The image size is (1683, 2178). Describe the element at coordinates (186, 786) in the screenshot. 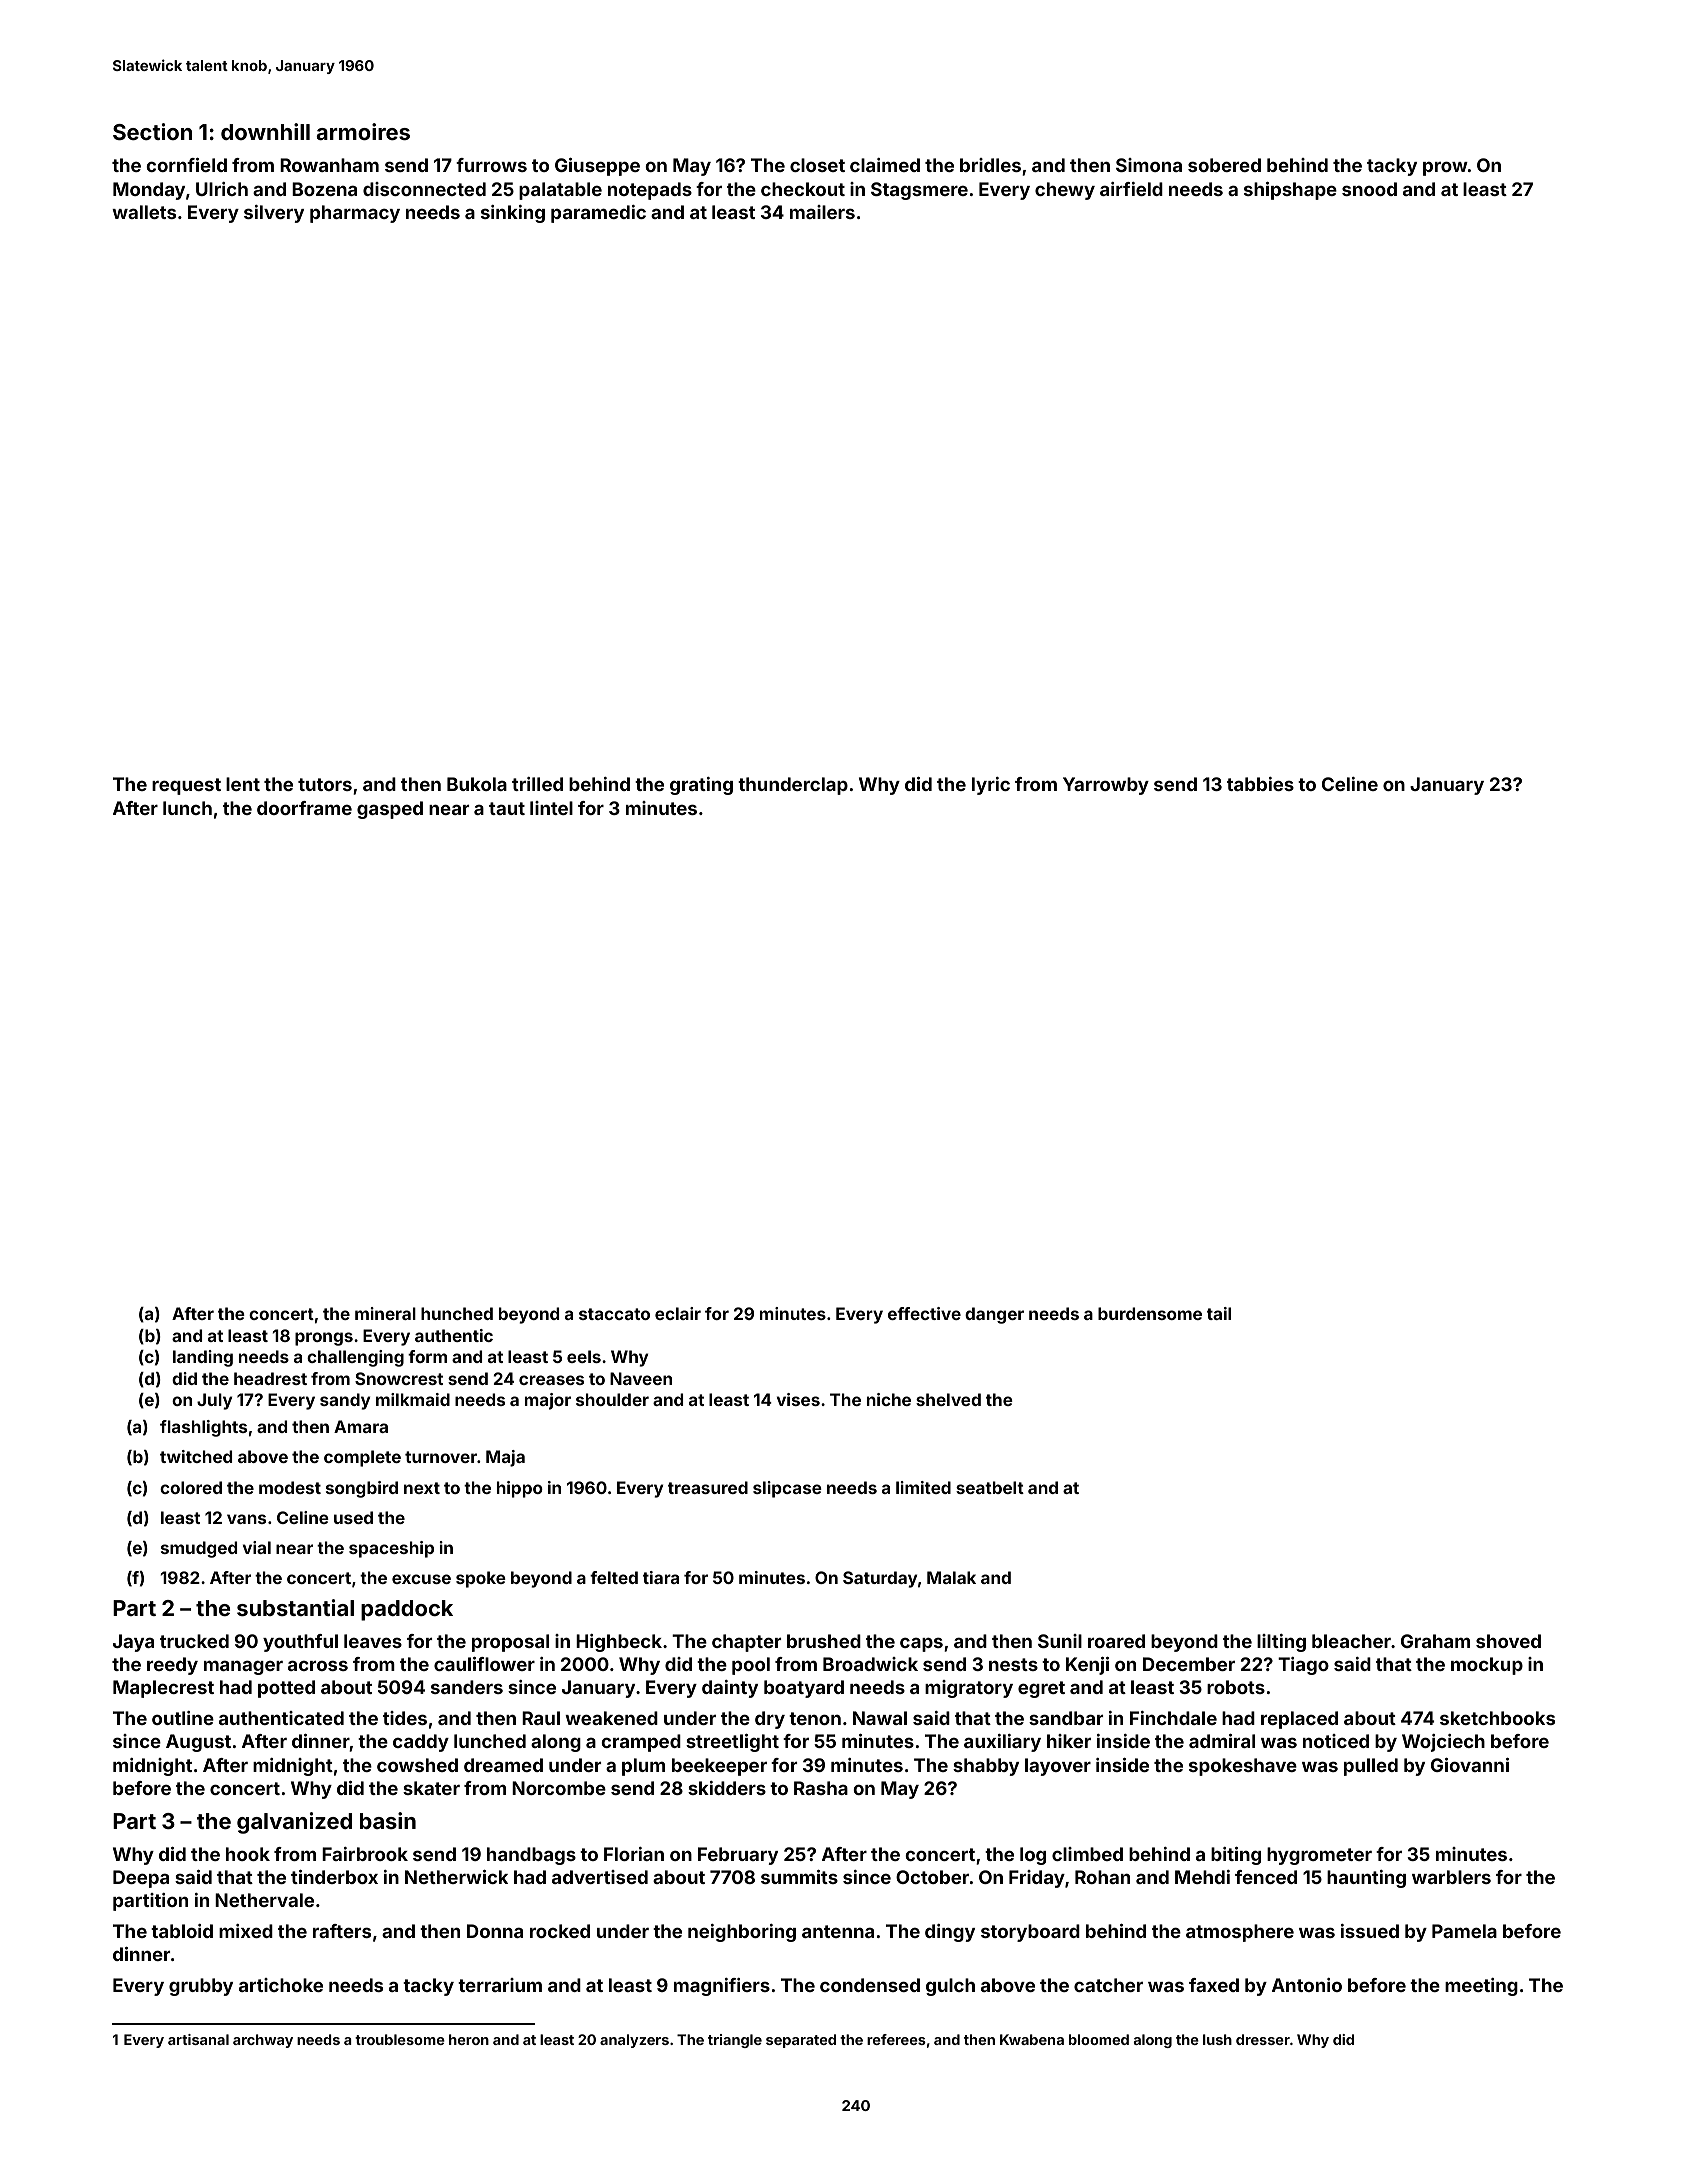

I see `request` at that location.
